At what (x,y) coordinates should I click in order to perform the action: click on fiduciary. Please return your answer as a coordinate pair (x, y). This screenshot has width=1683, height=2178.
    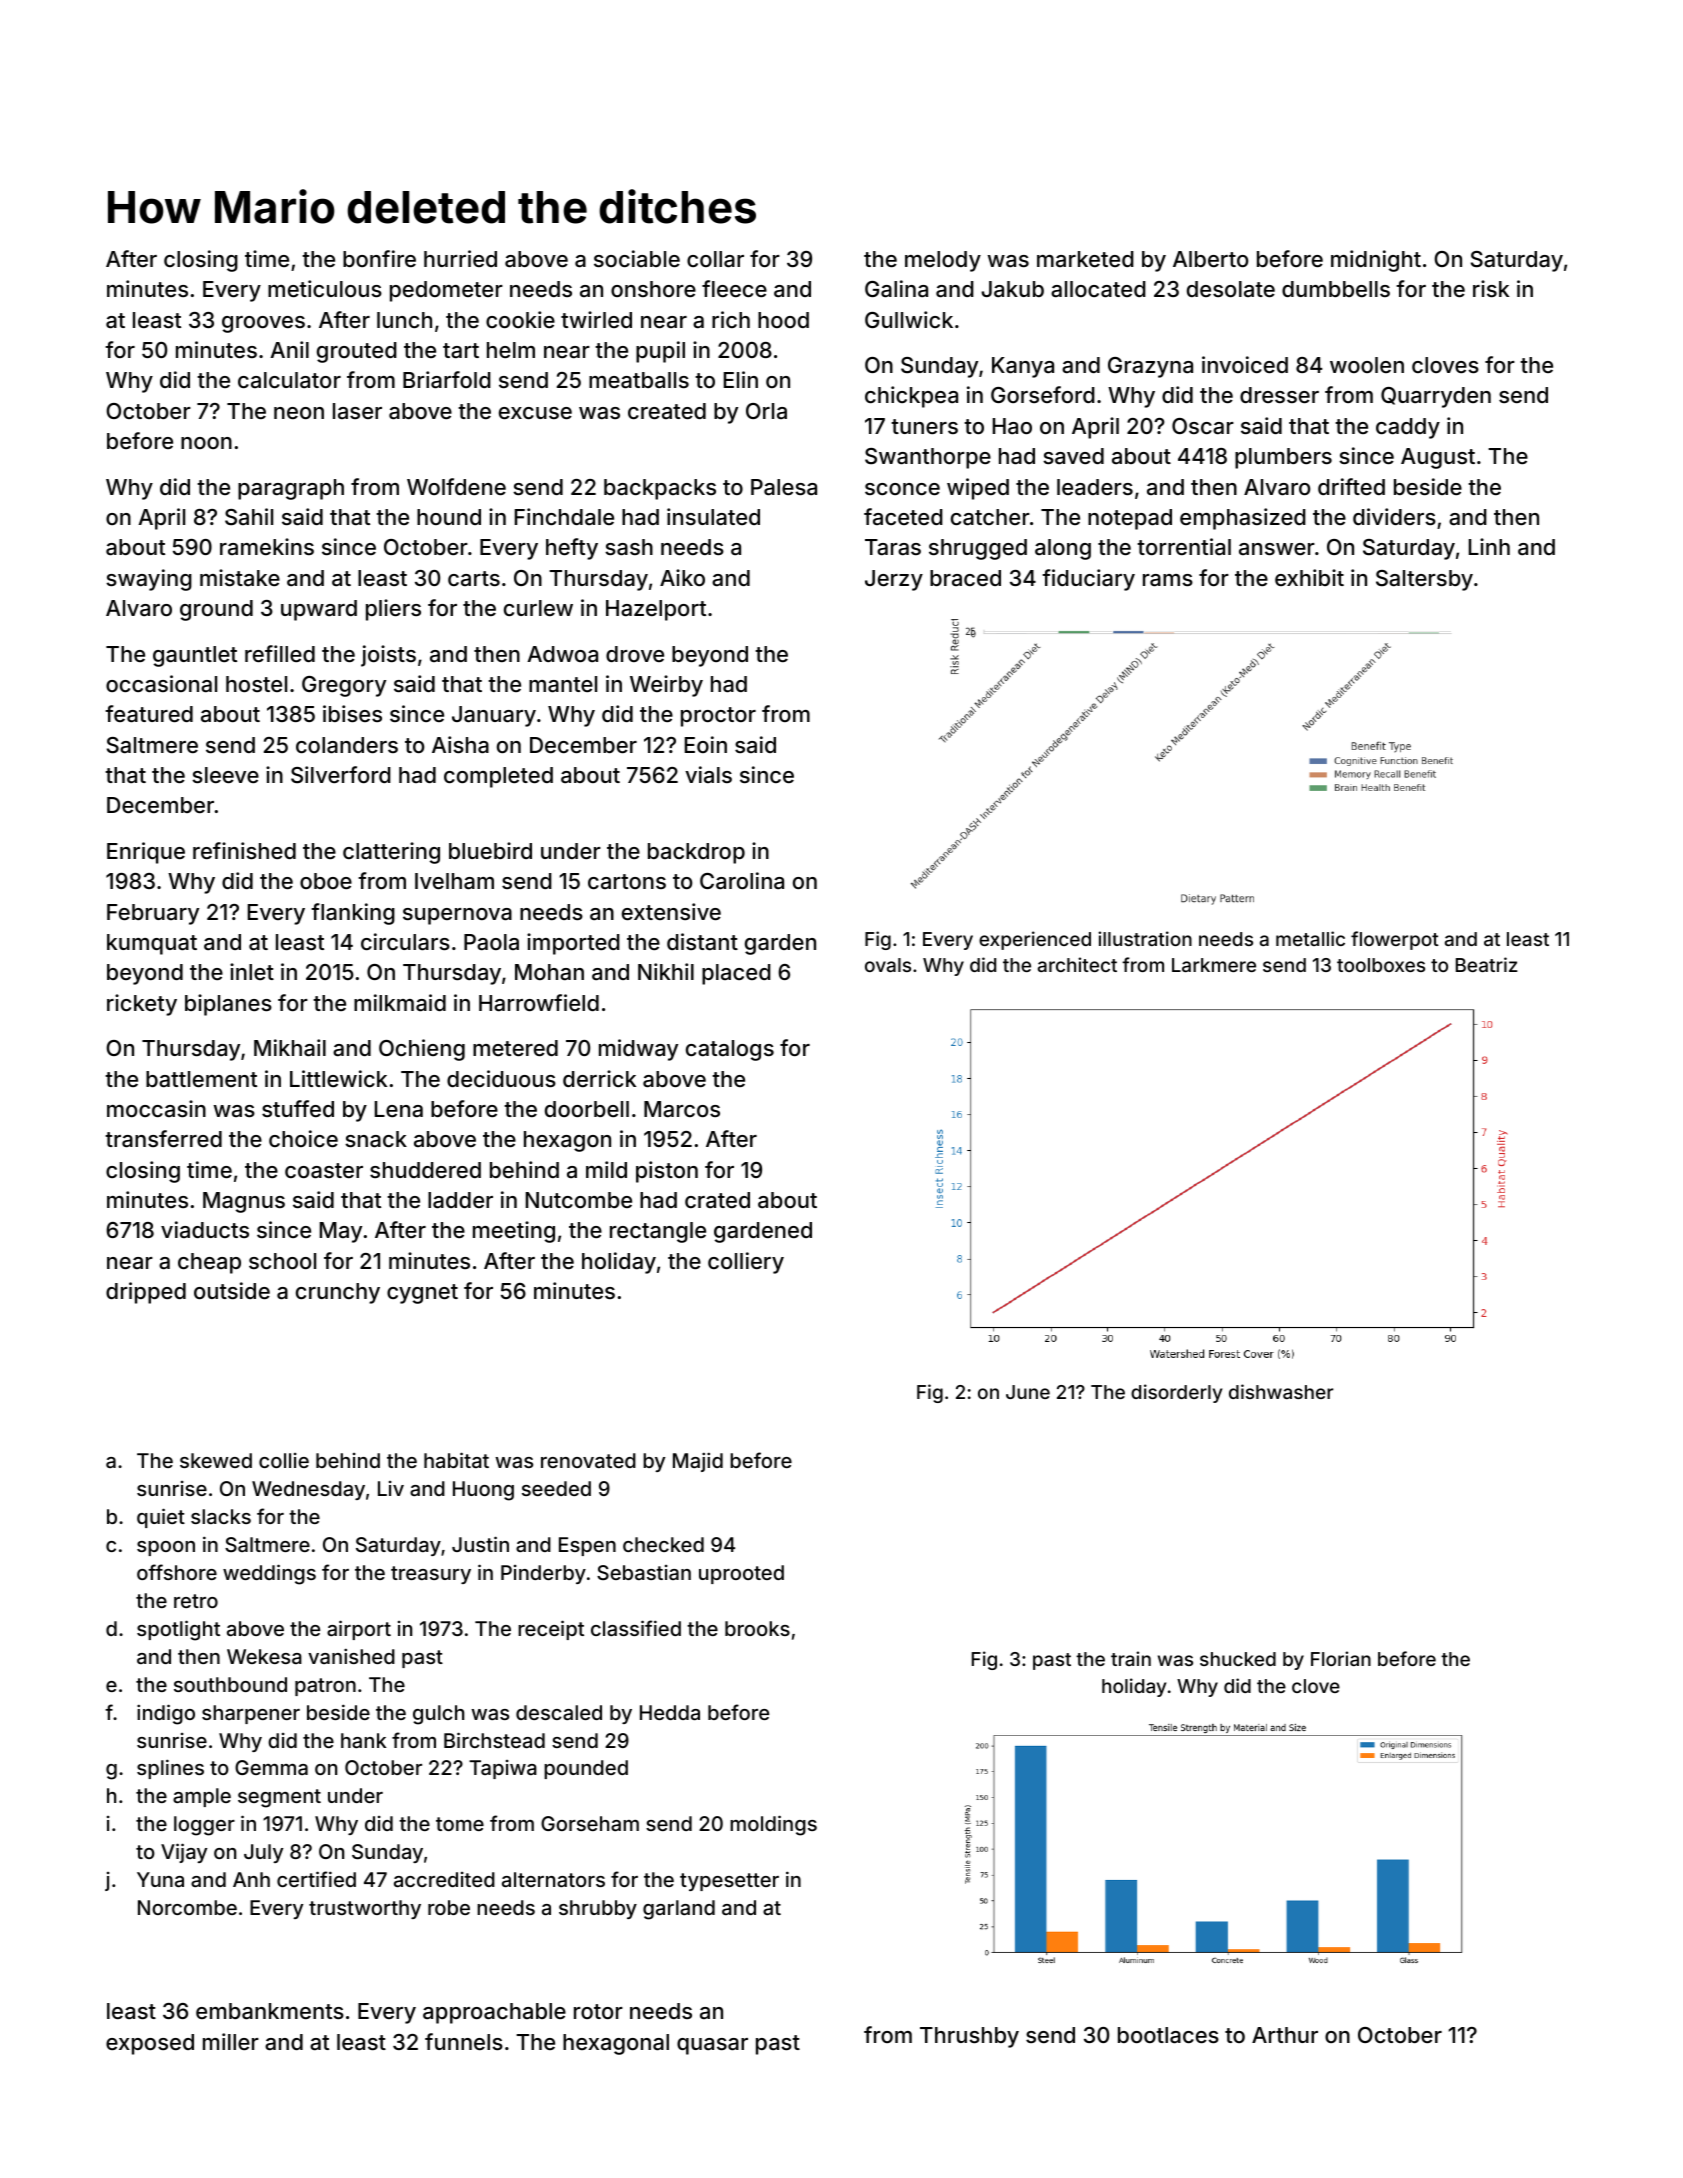
    Looking at the image, I should click on (1088, 580).
